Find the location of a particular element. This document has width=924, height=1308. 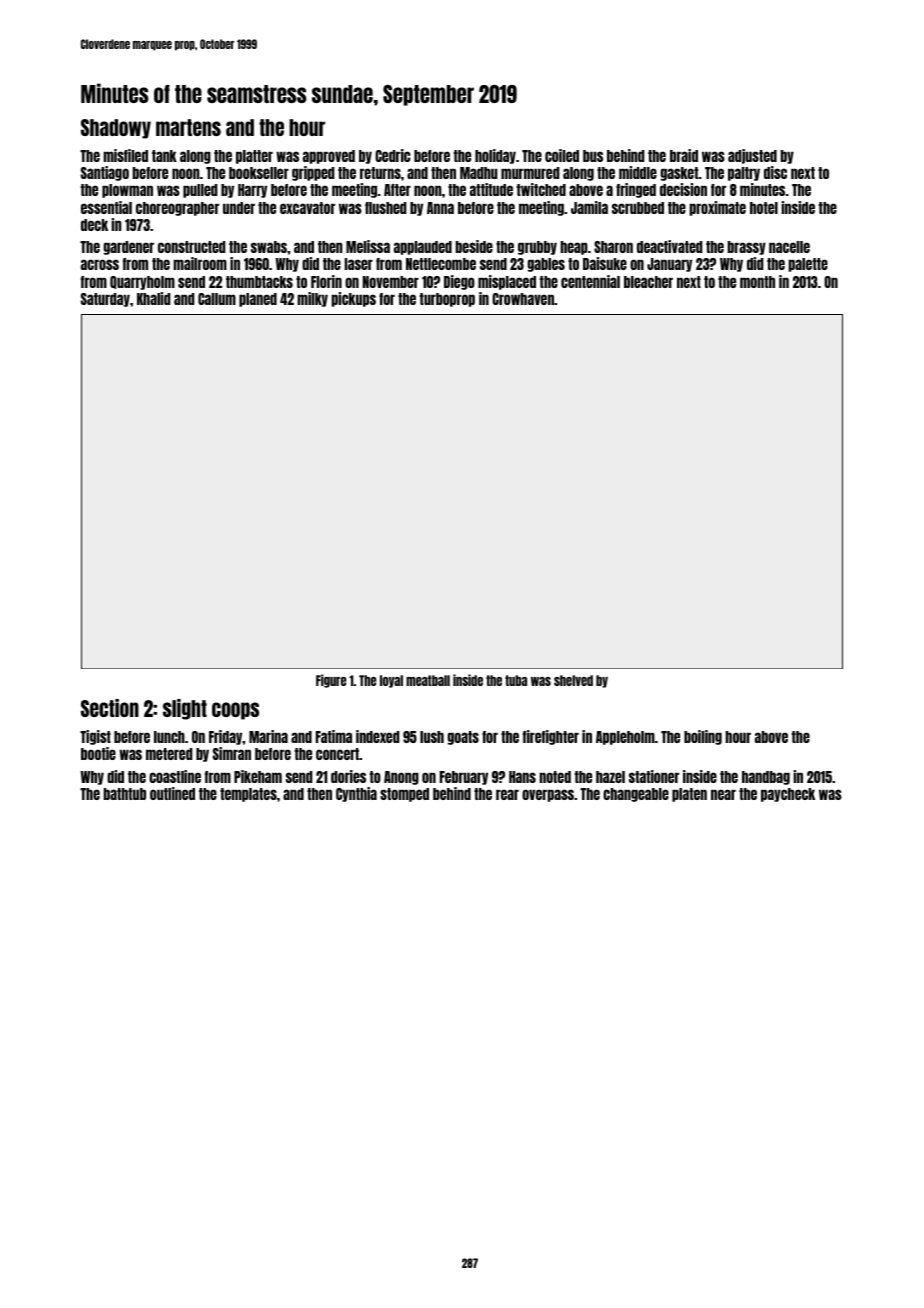

shelved is located at coordinates (573, 680).
